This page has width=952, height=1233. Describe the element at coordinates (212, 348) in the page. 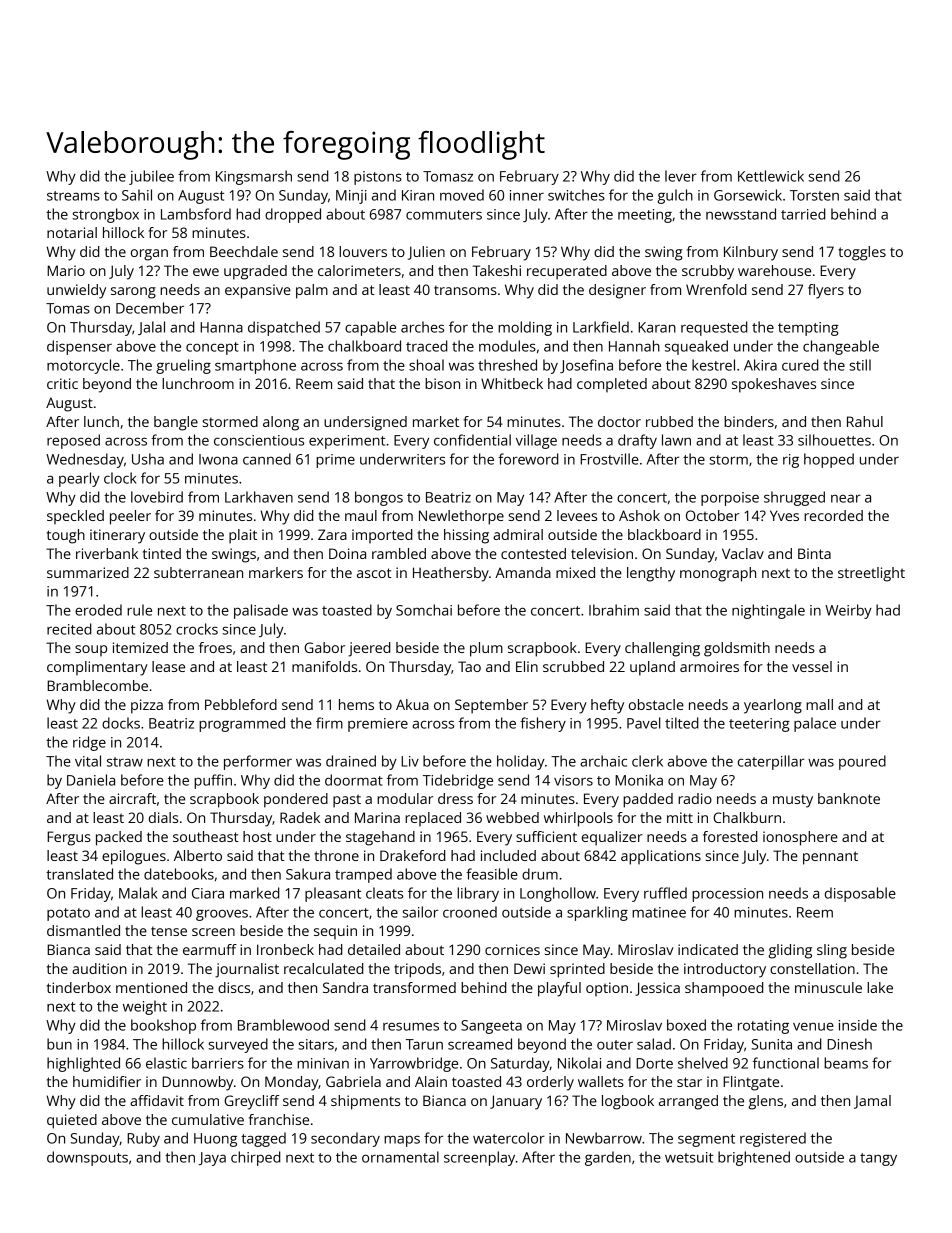

I see `concept` at that location.
